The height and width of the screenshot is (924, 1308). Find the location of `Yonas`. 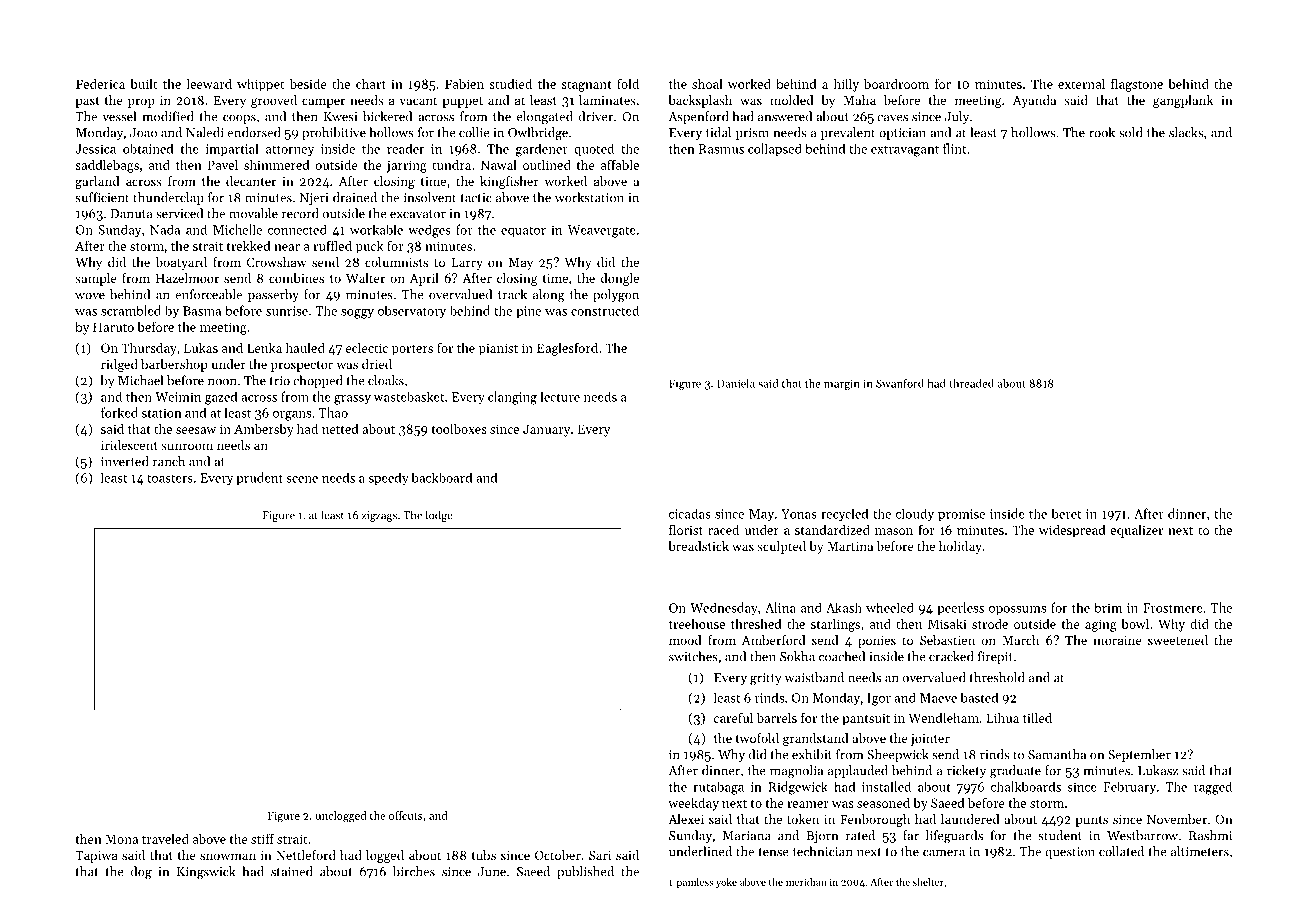

Yonas is located at coordinates (799, 514).
